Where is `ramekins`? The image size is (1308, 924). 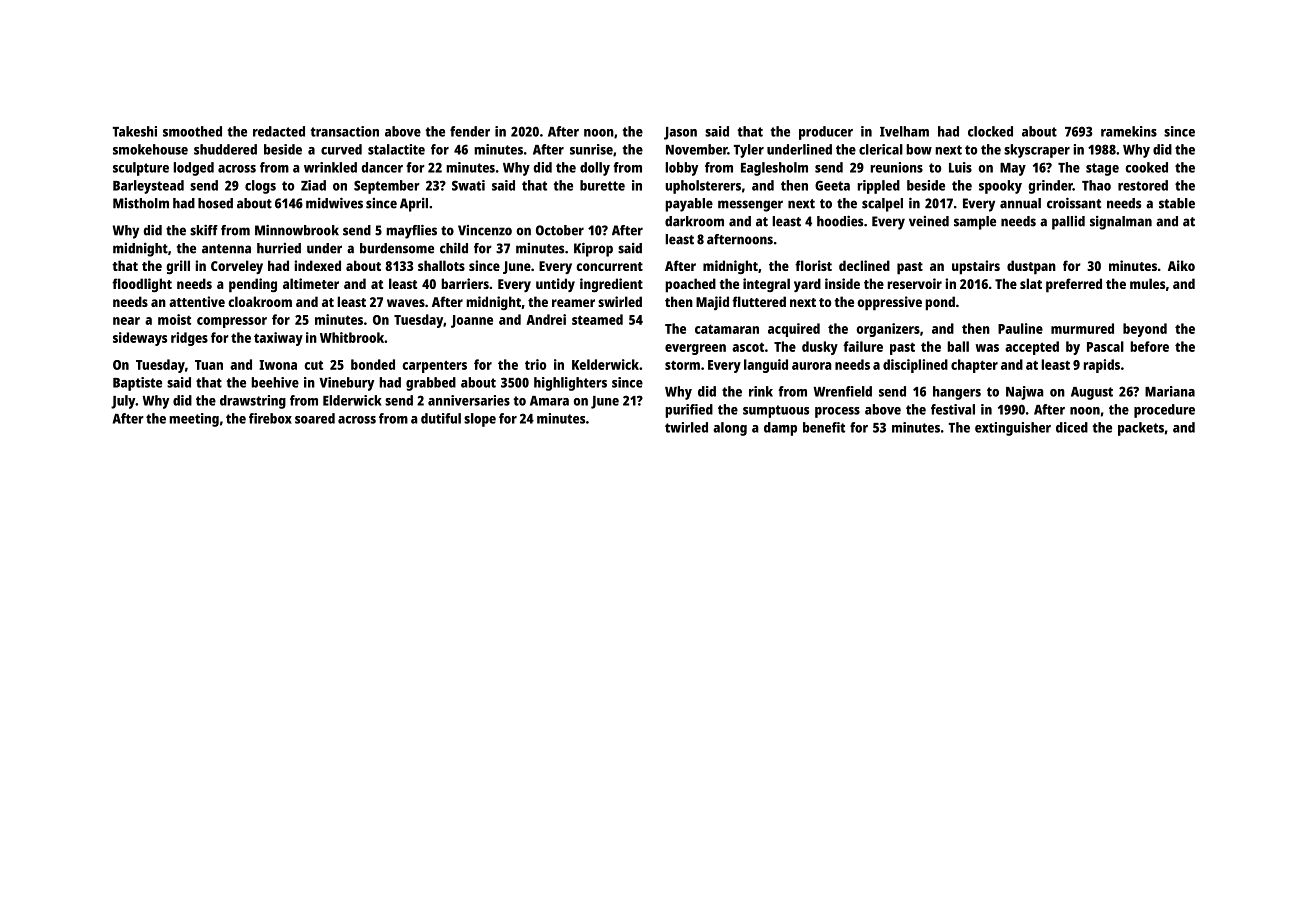
ramekins is located at coordinates (1129, 131).
